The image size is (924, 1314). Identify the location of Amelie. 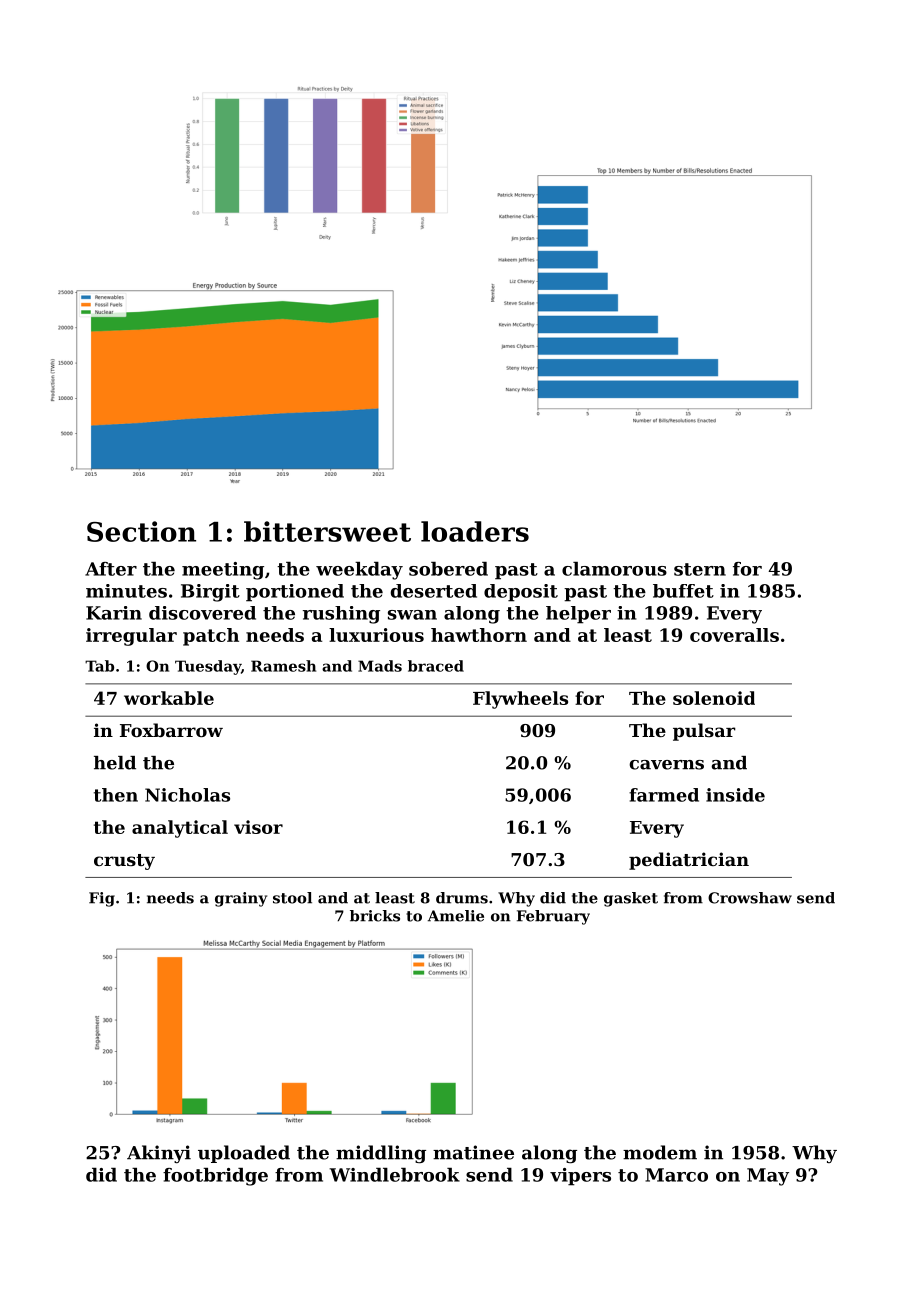
(456, 916).
